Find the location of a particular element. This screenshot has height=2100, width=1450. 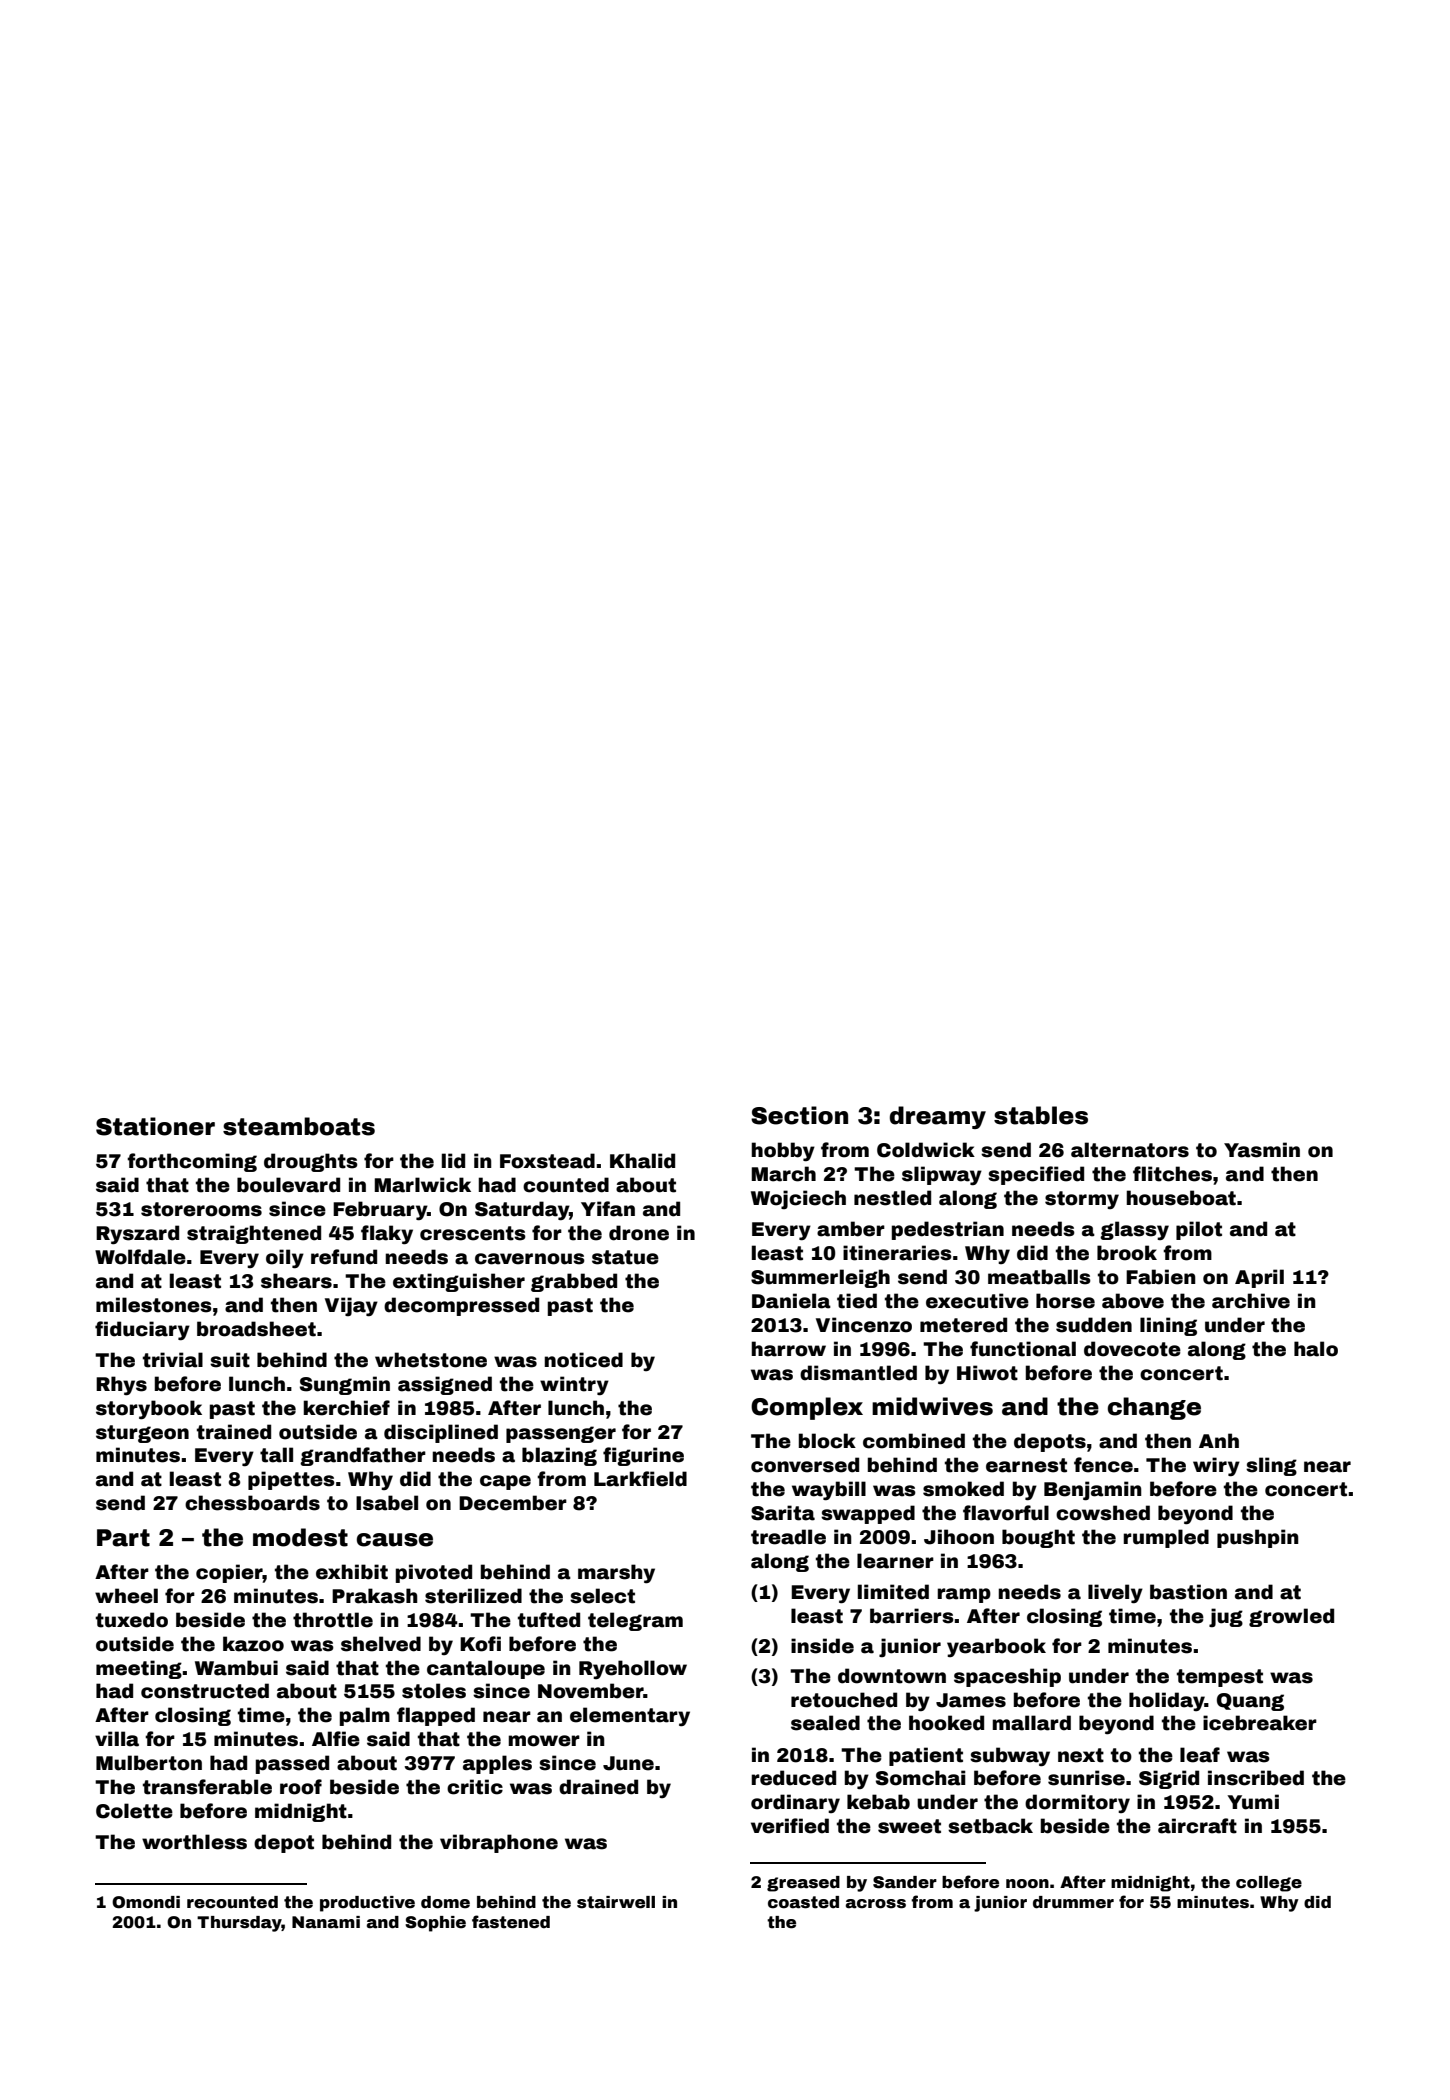

Yasmin is located at coordinates (1262, 1150).
